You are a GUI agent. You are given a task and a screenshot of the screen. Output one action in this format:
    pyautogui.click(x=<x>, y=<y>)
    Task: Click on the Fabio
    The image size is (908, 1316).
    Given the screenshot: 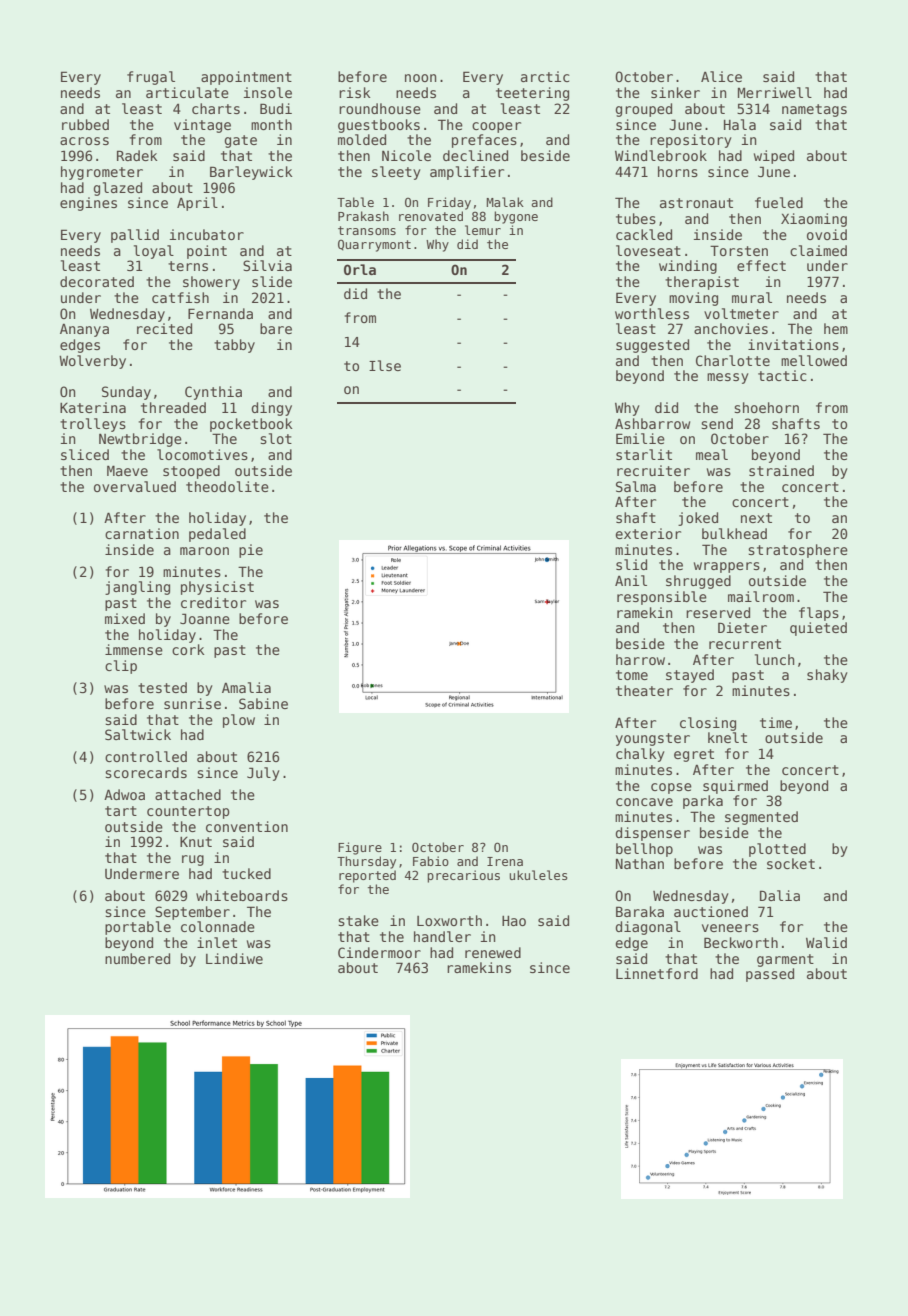 What is the action you would take?
    pyautogui.click(x=431, y=861)
